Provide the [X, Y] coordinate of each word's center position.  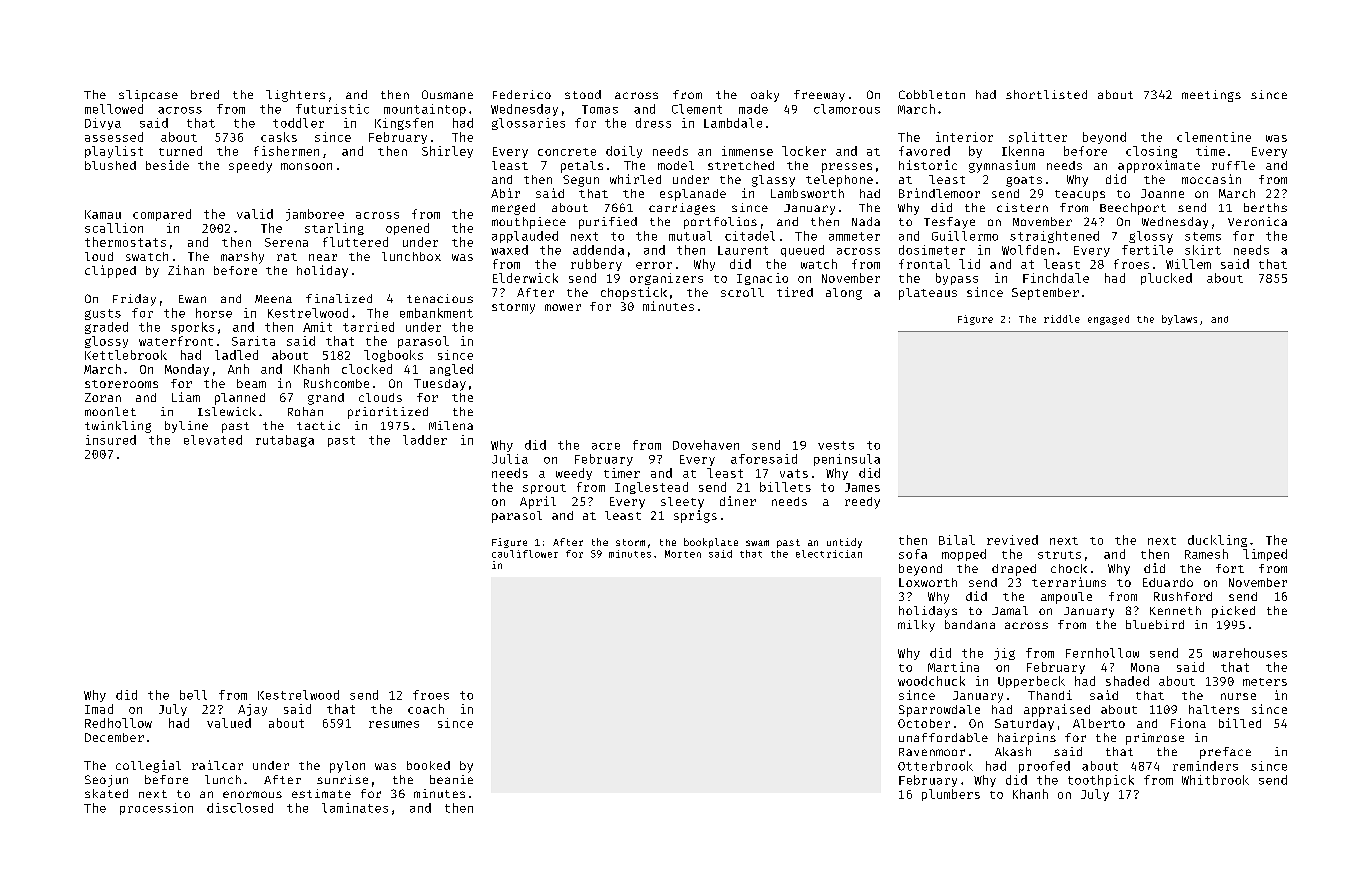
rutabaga [285, 441]
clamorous [847, 109]
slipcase [148, 96]
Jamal [1010, 610]
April [538, 502]
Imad [99, 709]
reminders [1205, 766]
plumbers [951, 795]
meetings [1211, 96]
